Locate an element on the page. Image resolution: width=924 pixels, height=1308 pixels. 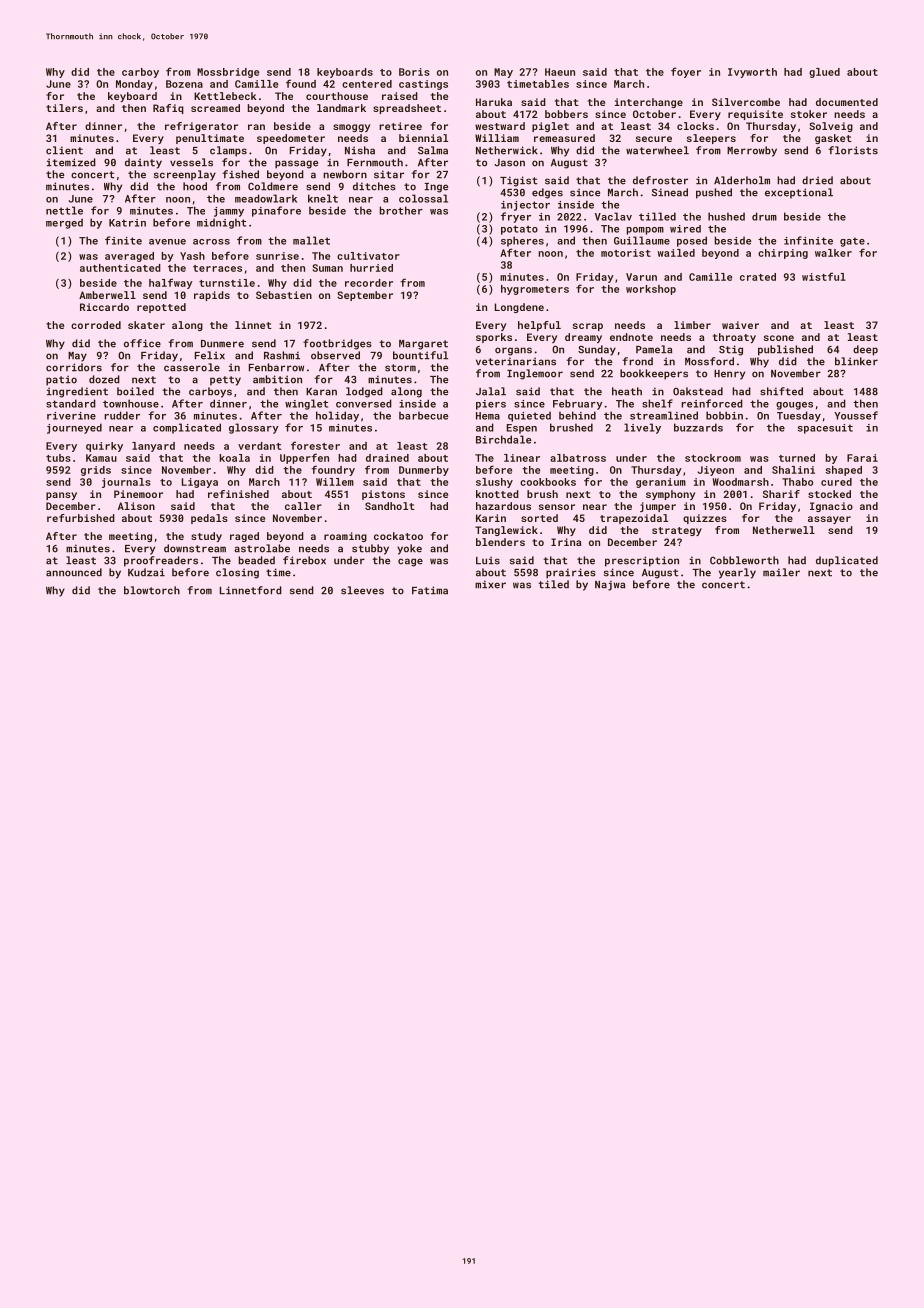
announced is located at coordinates (74, 572).
